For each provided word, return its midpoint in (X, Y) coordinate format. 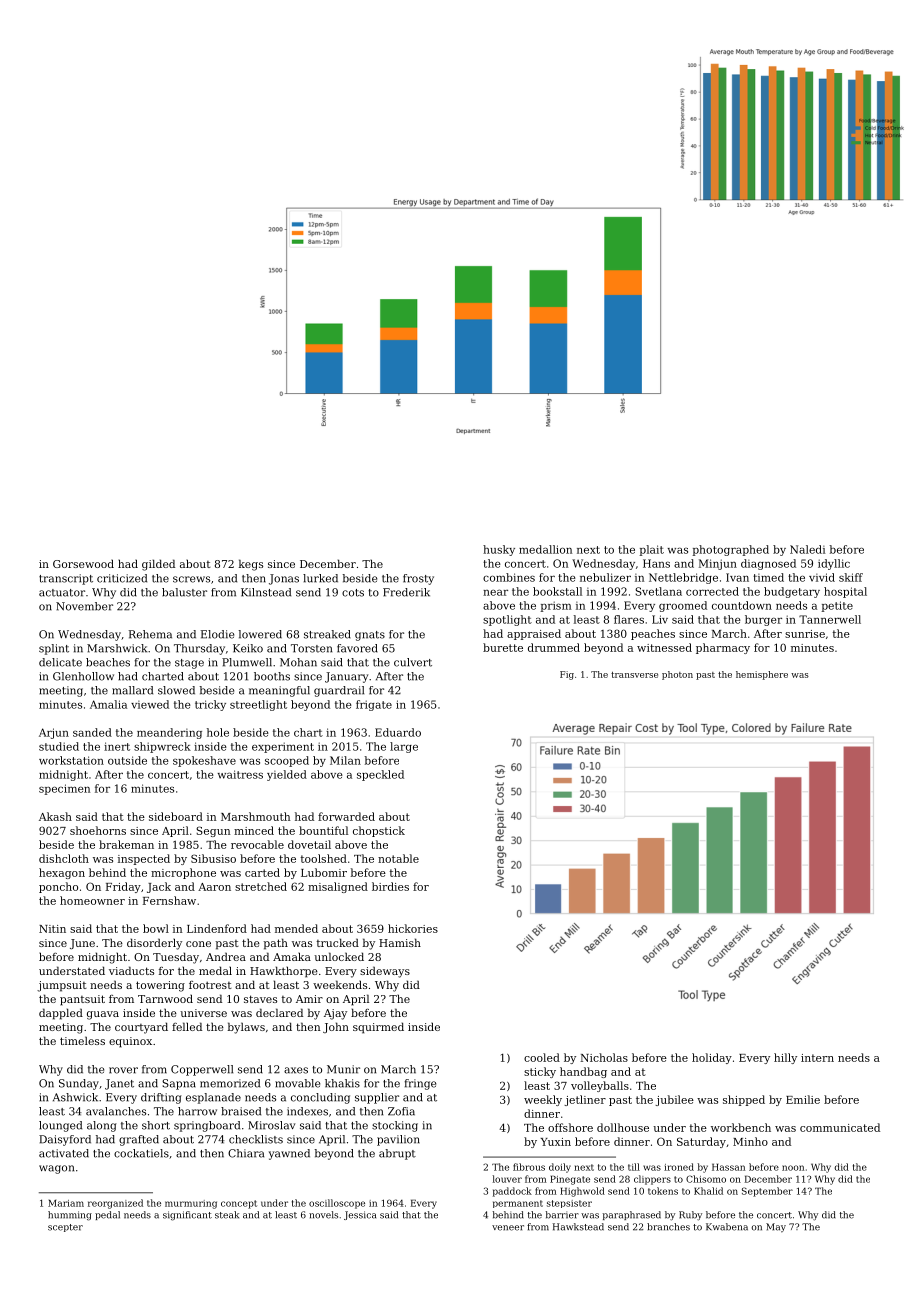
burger (763, 620)
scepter (65, 1228)
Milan (345, 760)
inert (117, 746)
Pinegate (570, 1180)
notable (398, 858)
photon (677, 675)
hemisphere (762, 675)
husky (499, 550)
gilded (158, 565)
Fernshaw (169, 900)
